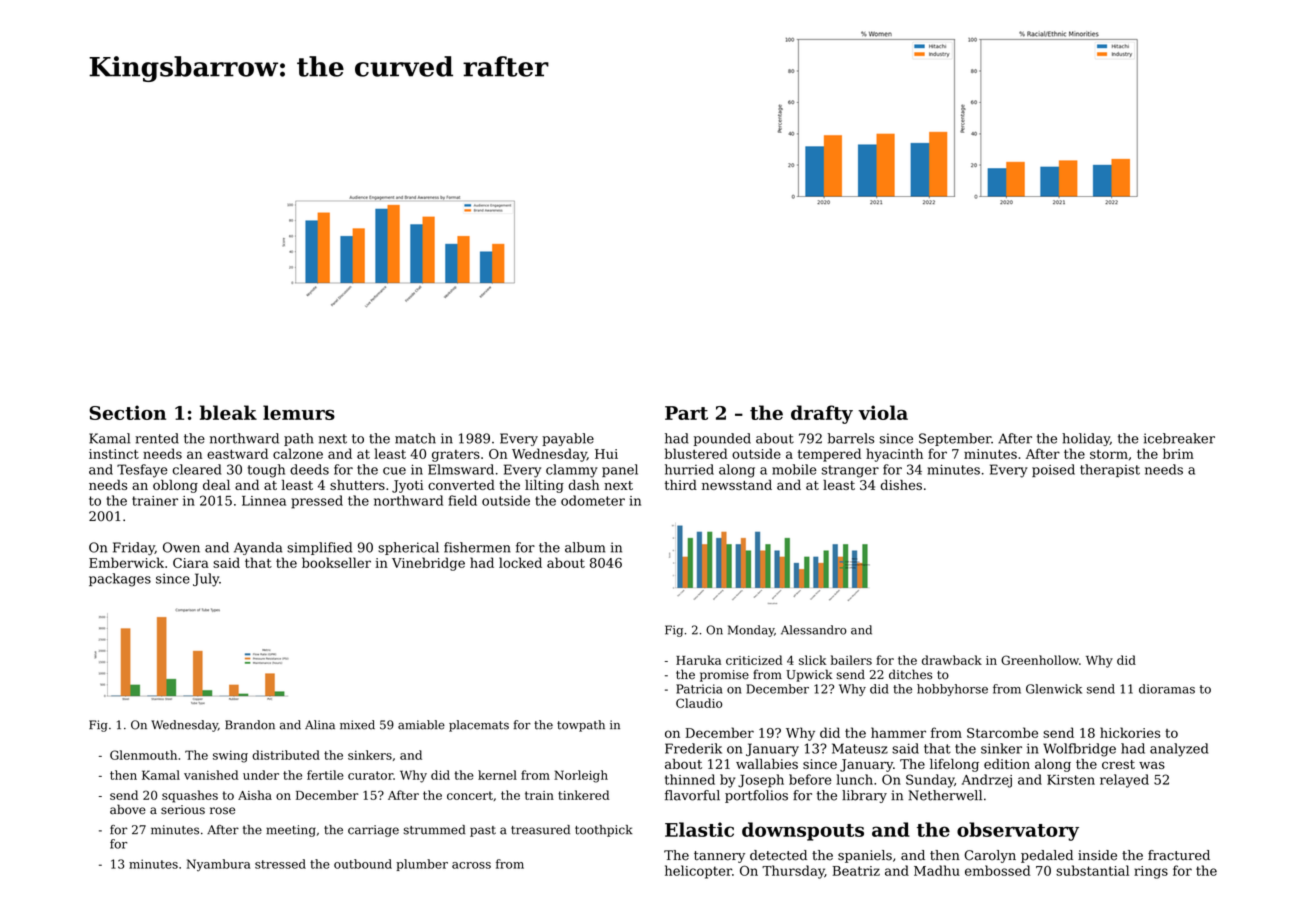 The image size is (1308, 924). What do you see at coordinates (686, 413) in the screenshot?
I see `Part` at bounding box center [686, 413].
